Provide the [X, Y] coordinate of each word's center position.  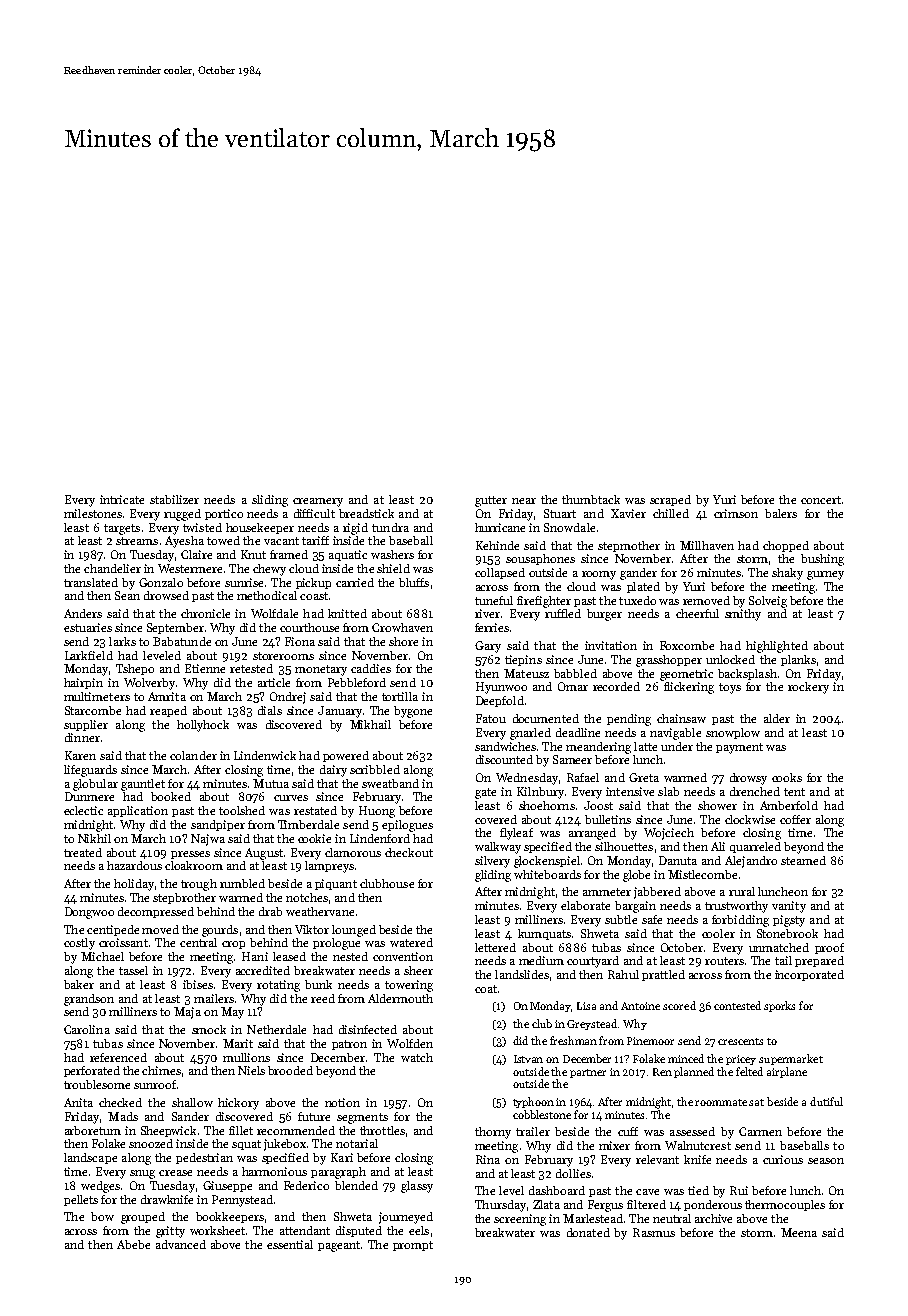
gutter [491, 501]
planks [798, 660]
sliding [270, 501]
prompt [413, 1246]
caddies [371, 668]
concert [821, 500]
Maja [187, 1013]
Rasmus [654, 1232]
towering [409, 986]
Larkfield [89, 655]
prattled [663, 975]
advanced [181, 1244]
